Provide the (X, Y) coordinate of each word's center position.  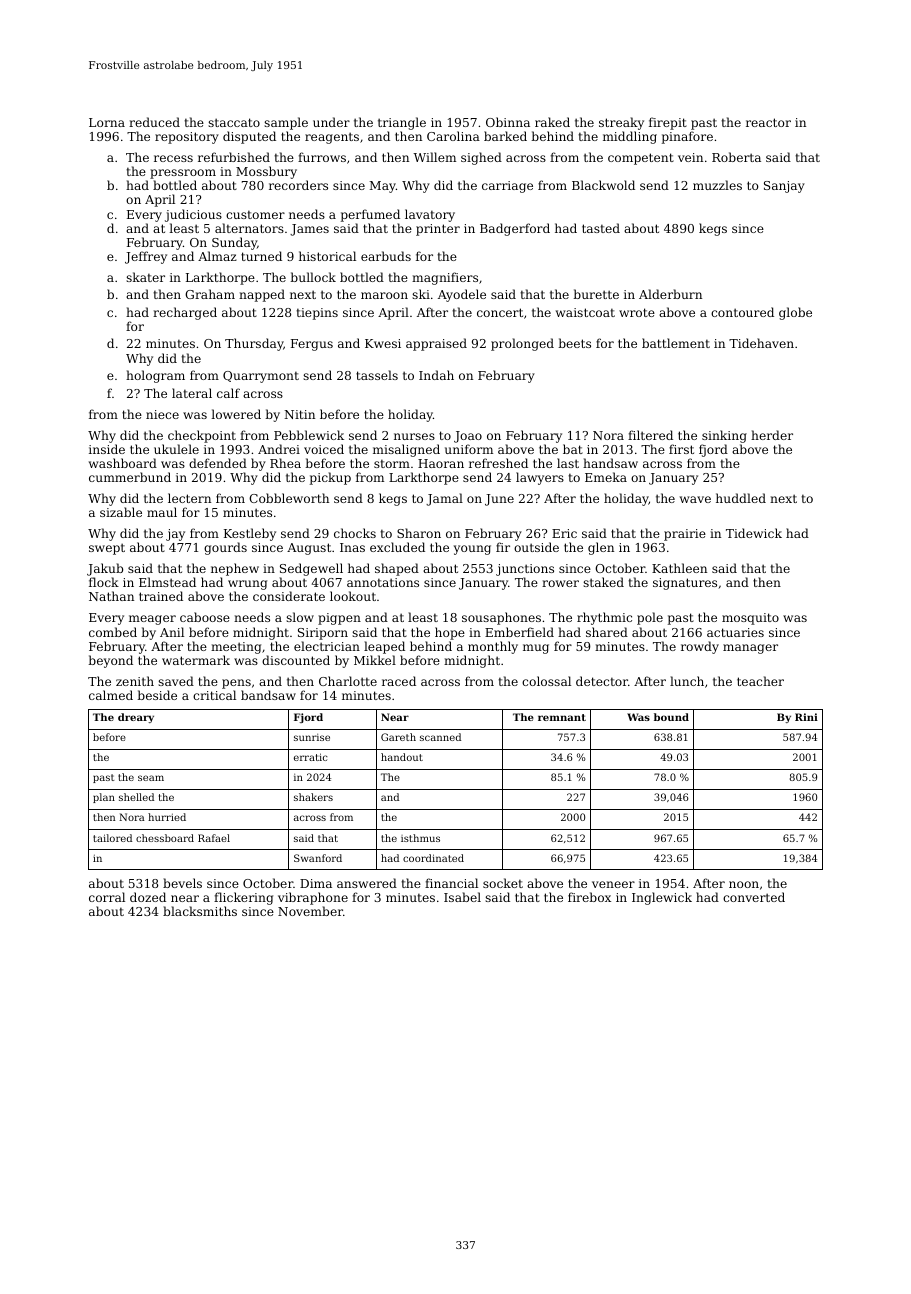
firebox (589, 897)
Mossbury (266, 172)
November (310, 911)
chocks (355, 533)
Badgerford (515, 229)
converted (754, 897)
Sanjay (784, 187)
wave (695, 499)
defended (218, 463)
